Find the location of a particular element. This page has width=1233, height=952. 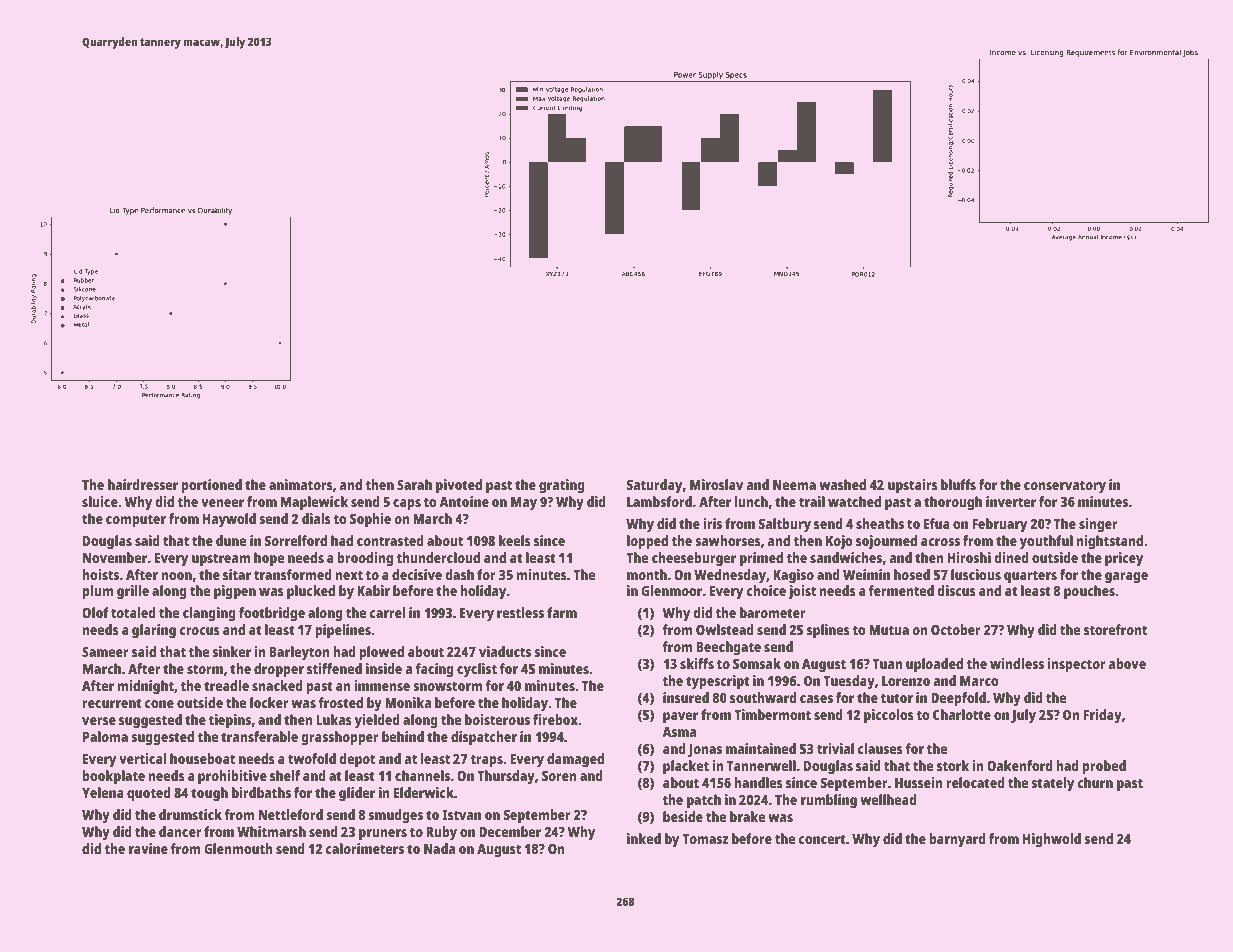

Somsak is located at coordinates (757, 663).
